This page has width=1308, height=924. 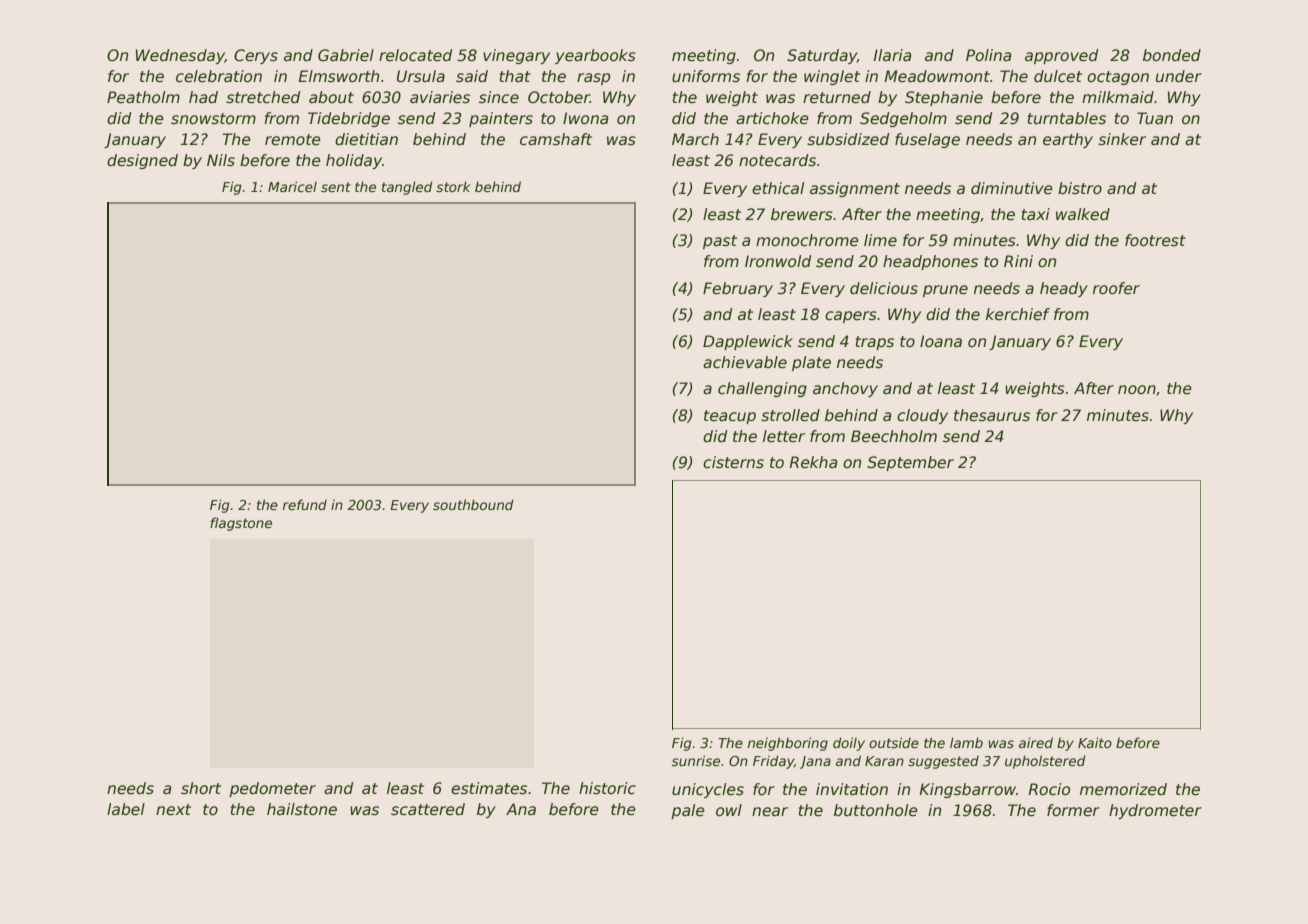 I want to click on pale, so click(x=688, y=811).
